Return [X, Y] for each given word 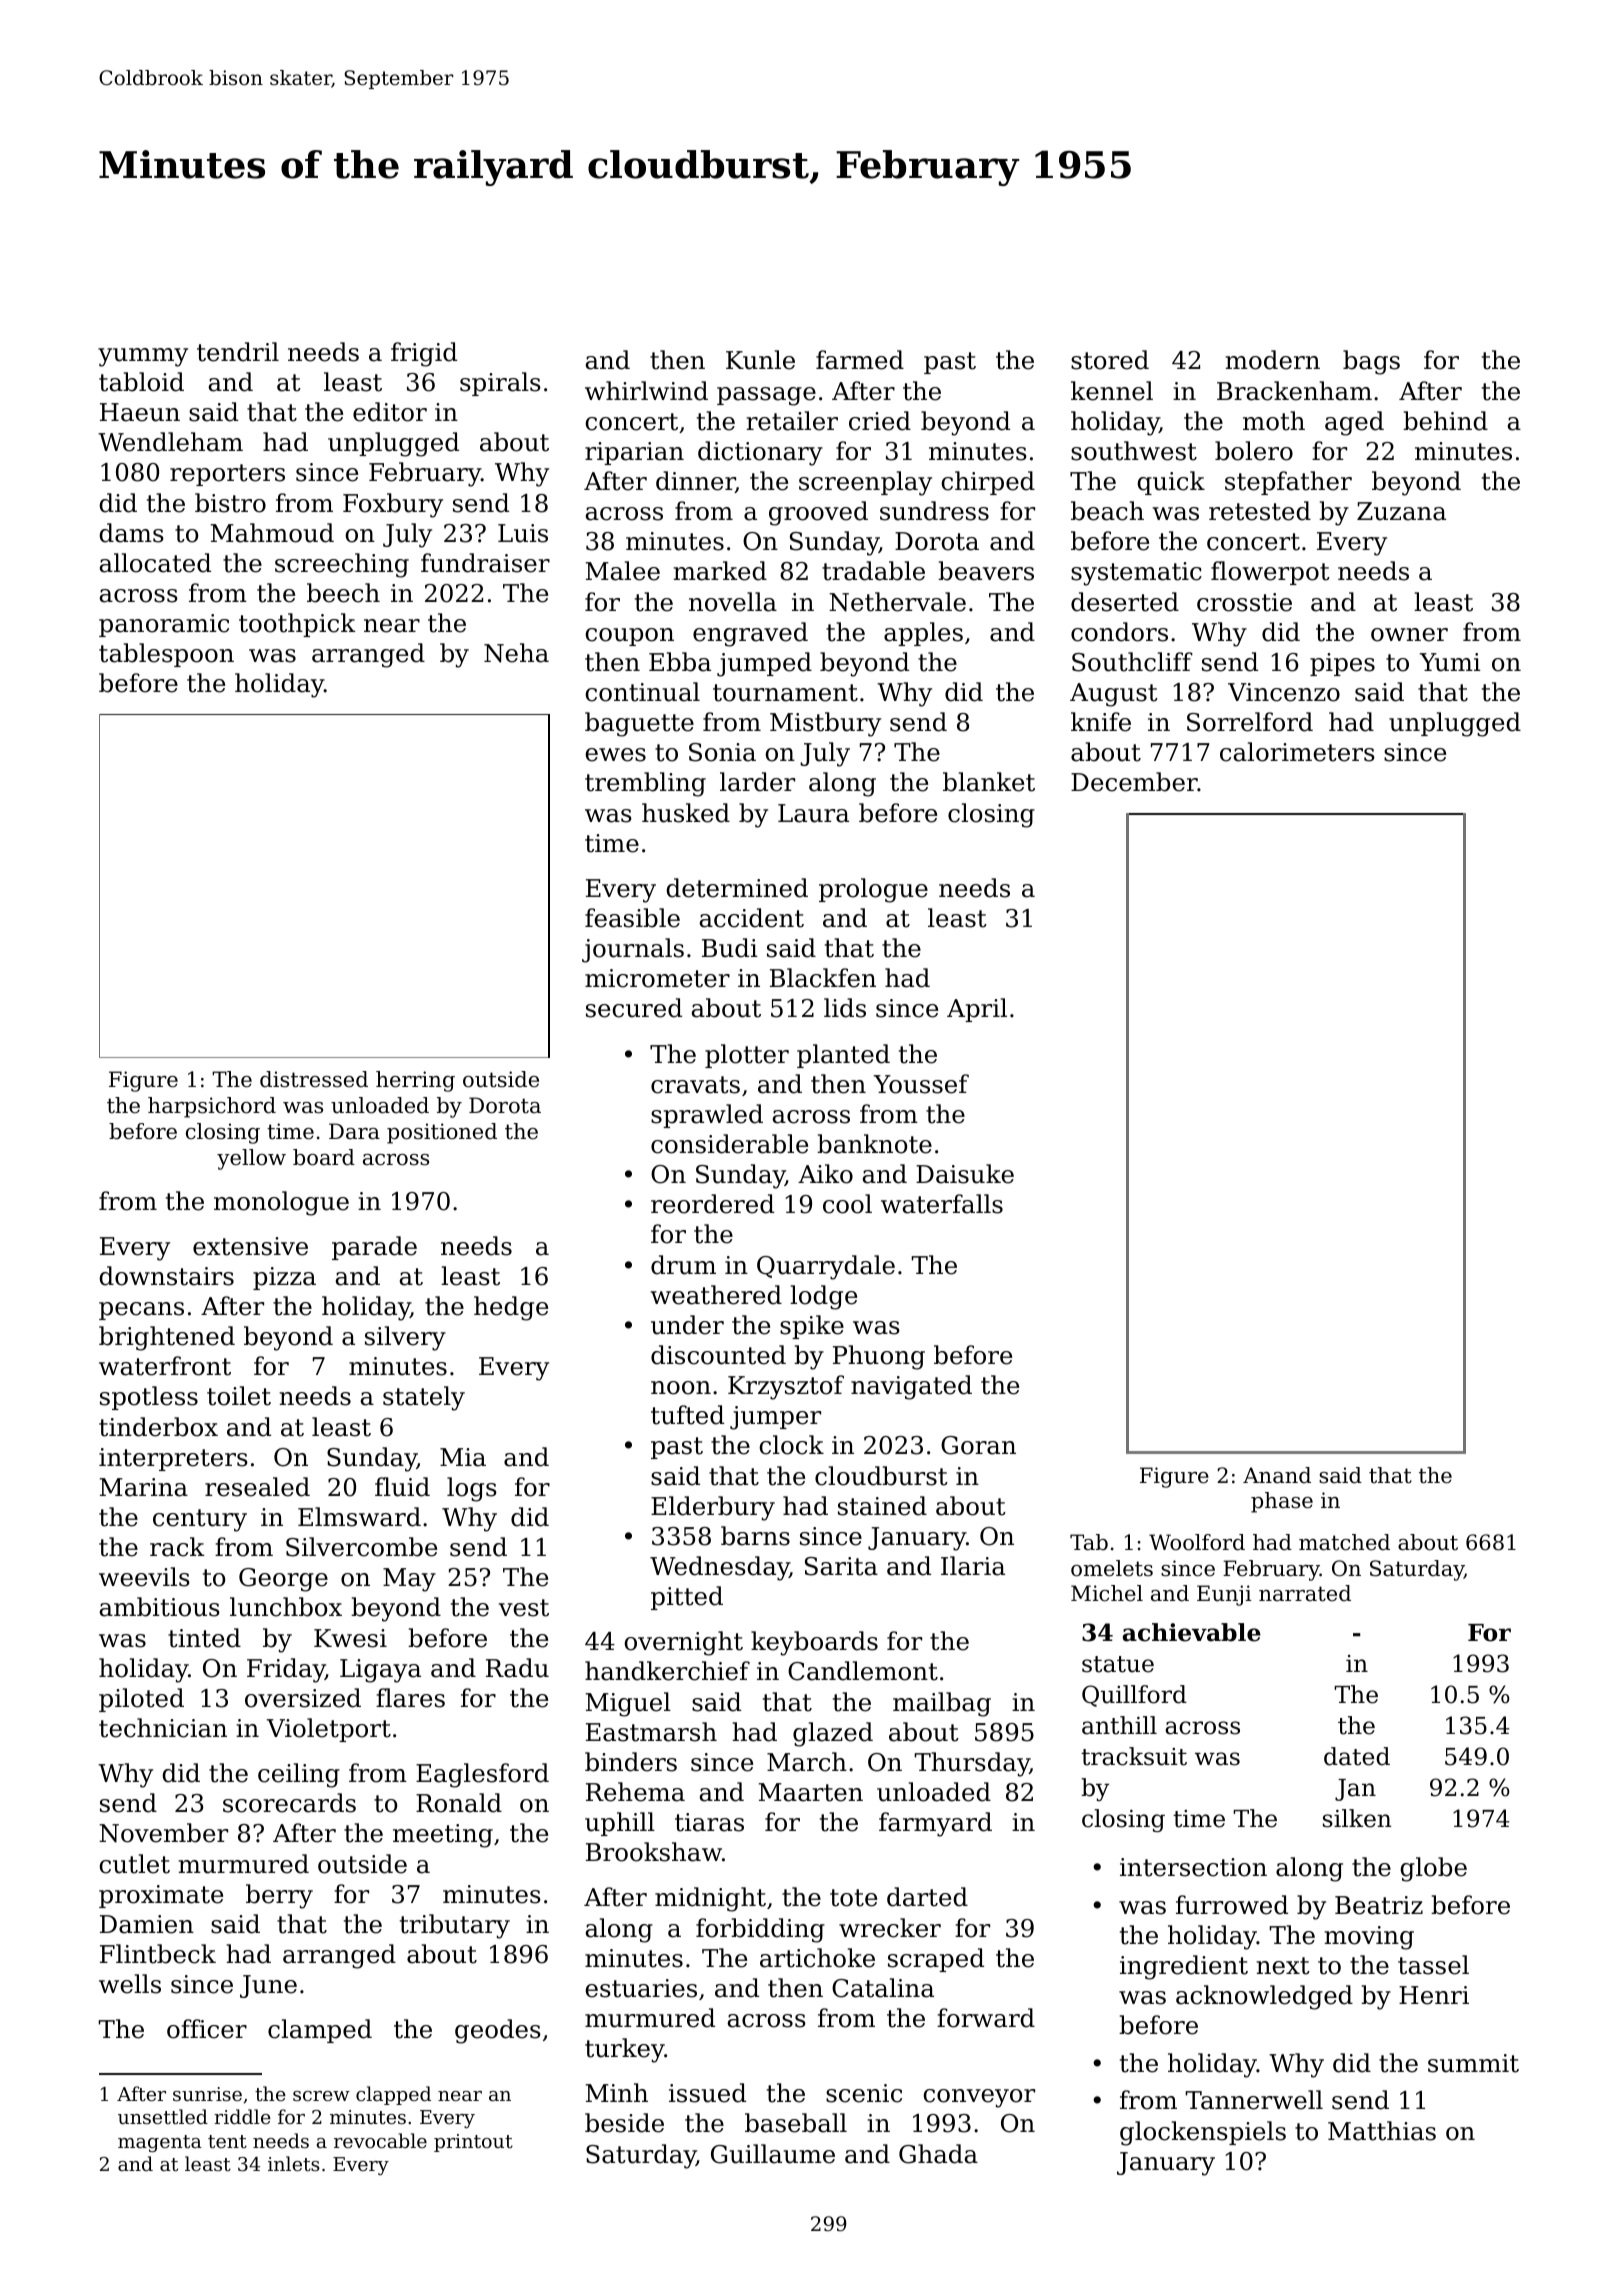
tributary [455, 1926]
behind [1445, 421]
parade [374, 1248]
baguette [639, 724]
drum [683, 1265]
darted [927, 1897]
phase [1282, 1502]
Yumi [1450, 662]
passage [766, 396]
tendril [238, 352]
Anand [1277, 1475]
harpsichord [212, 1107]
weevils [144, 1577]
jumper [775, 1418]
